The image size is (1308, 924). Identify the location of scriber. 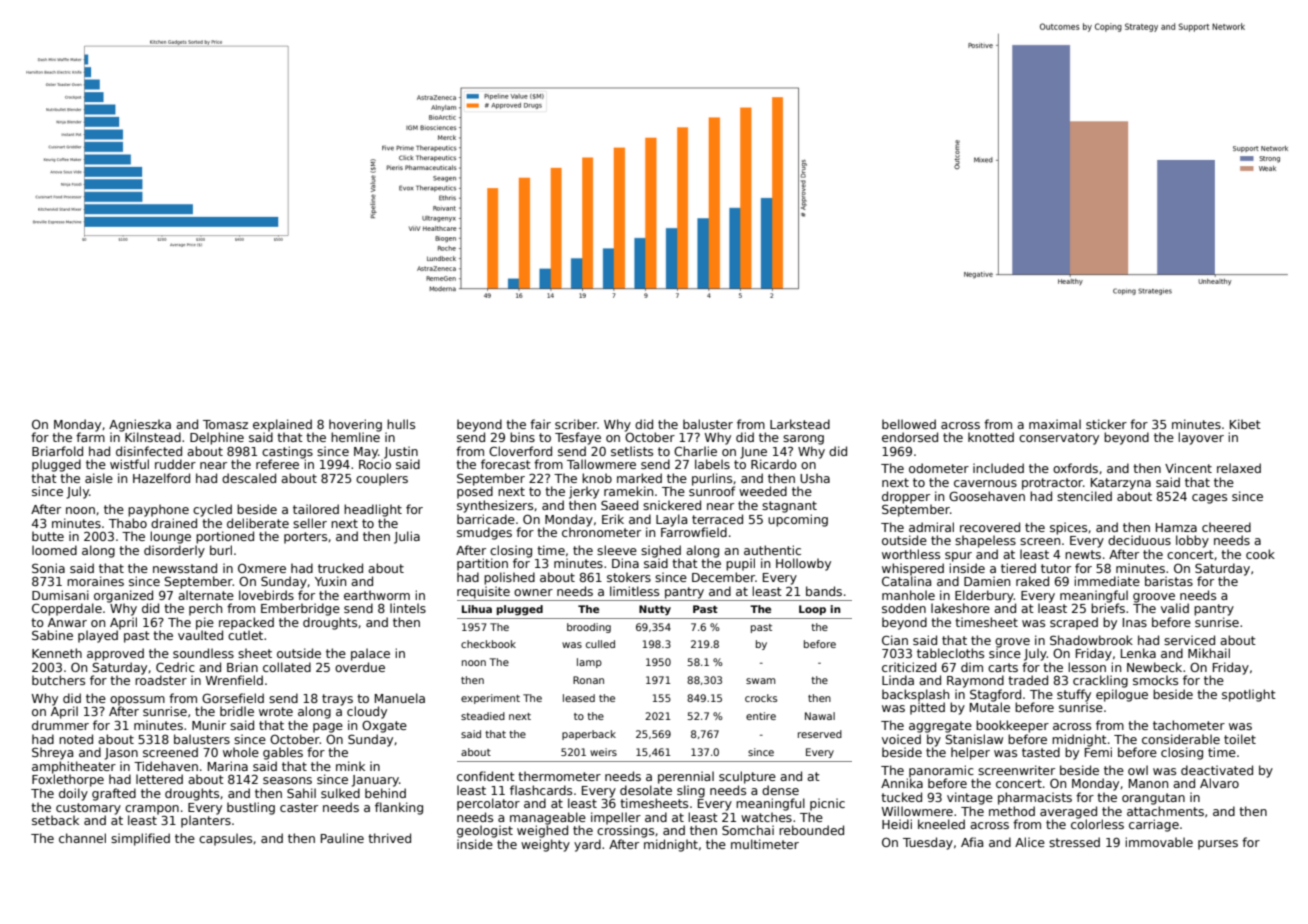
(576, 424).
